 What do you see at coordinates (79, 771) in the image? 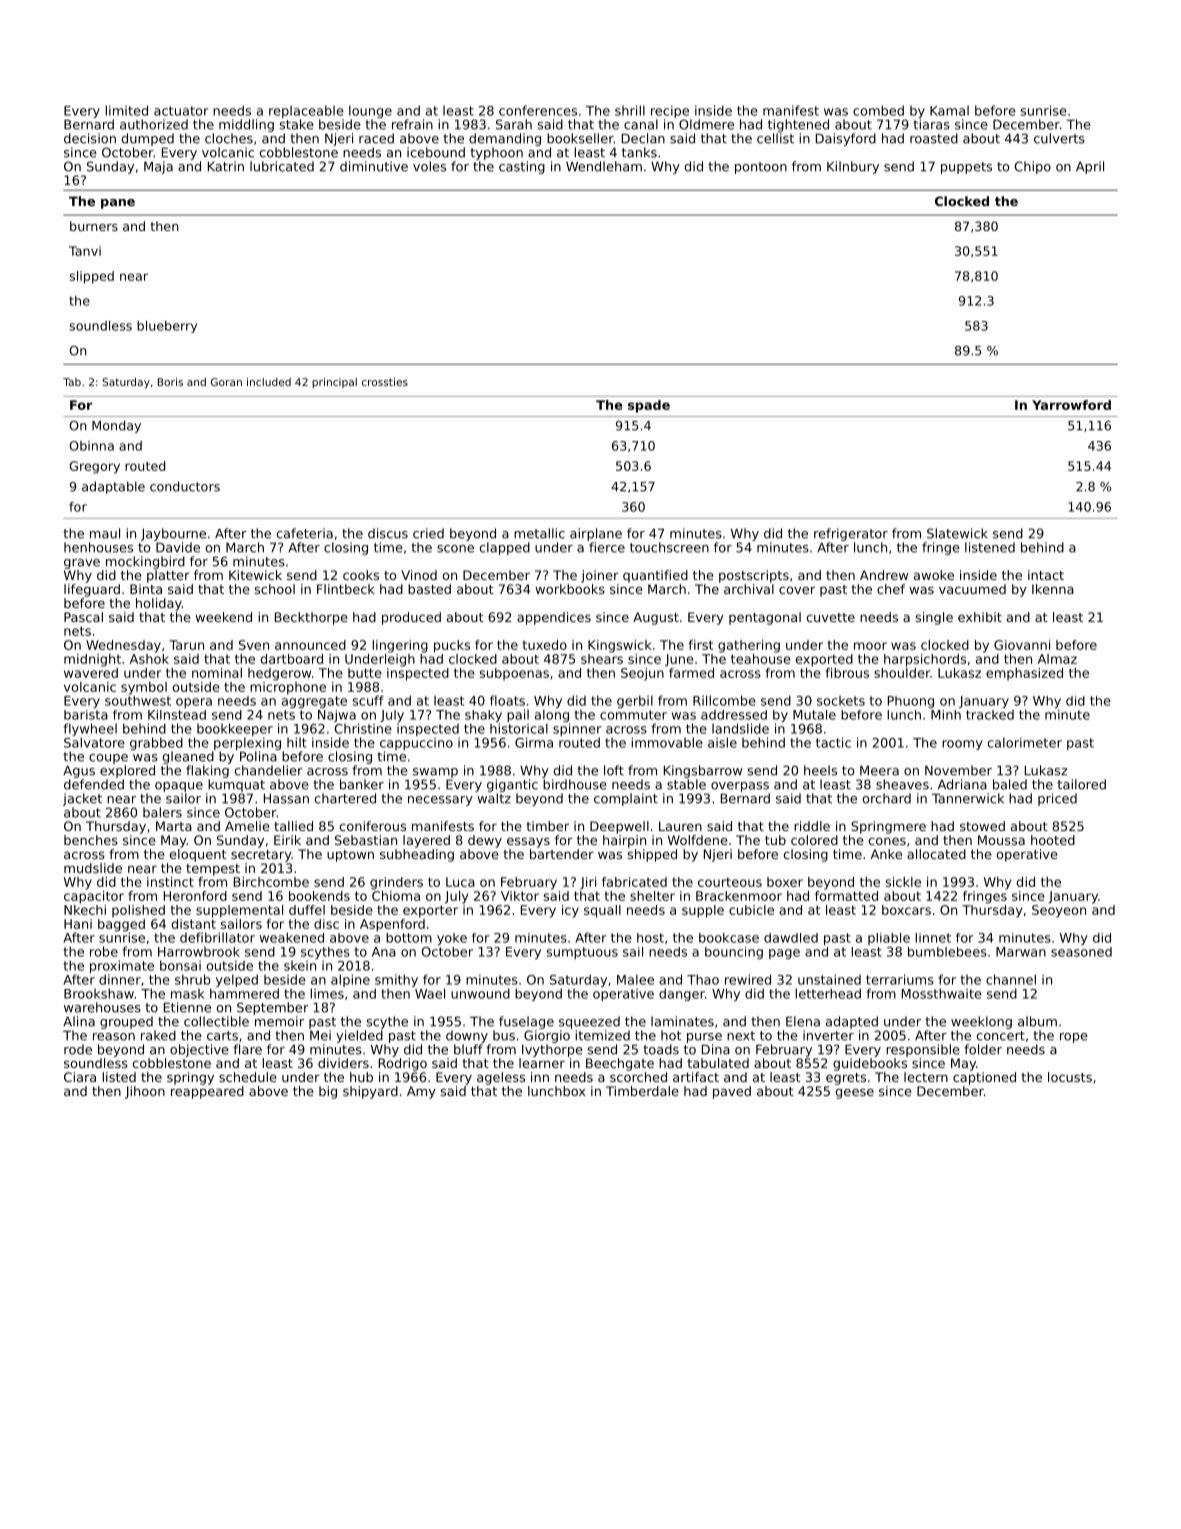
I see `Agus` at bounding box center [79, 771].
